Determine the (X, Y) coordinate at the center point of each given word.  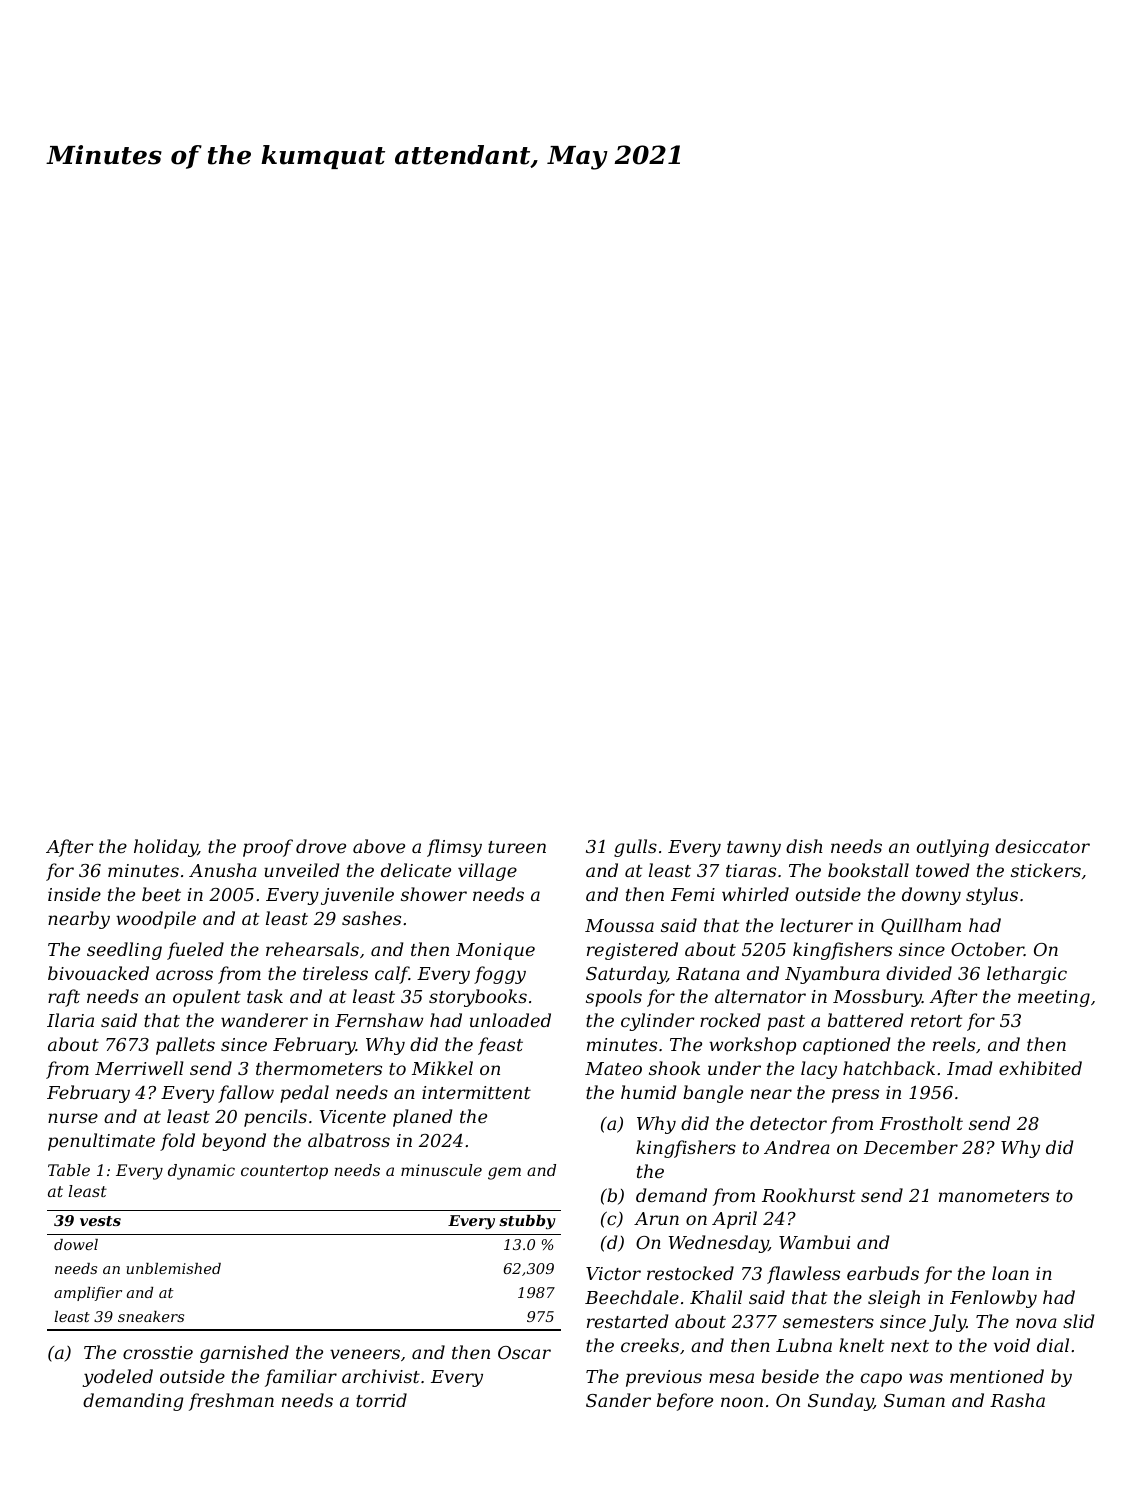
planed (422, 1118)
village (487, 872)
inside (74, 894)
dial (1053, 1345)
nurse (73, 1118)
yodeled (117, 1378)
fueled (195, 951)
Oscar (524, 1352)
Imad (969, 1068)
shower (434, 894)
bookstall (868, 870)
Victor (613, 1273)
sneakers (151, 1316)
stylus (992, 896)
